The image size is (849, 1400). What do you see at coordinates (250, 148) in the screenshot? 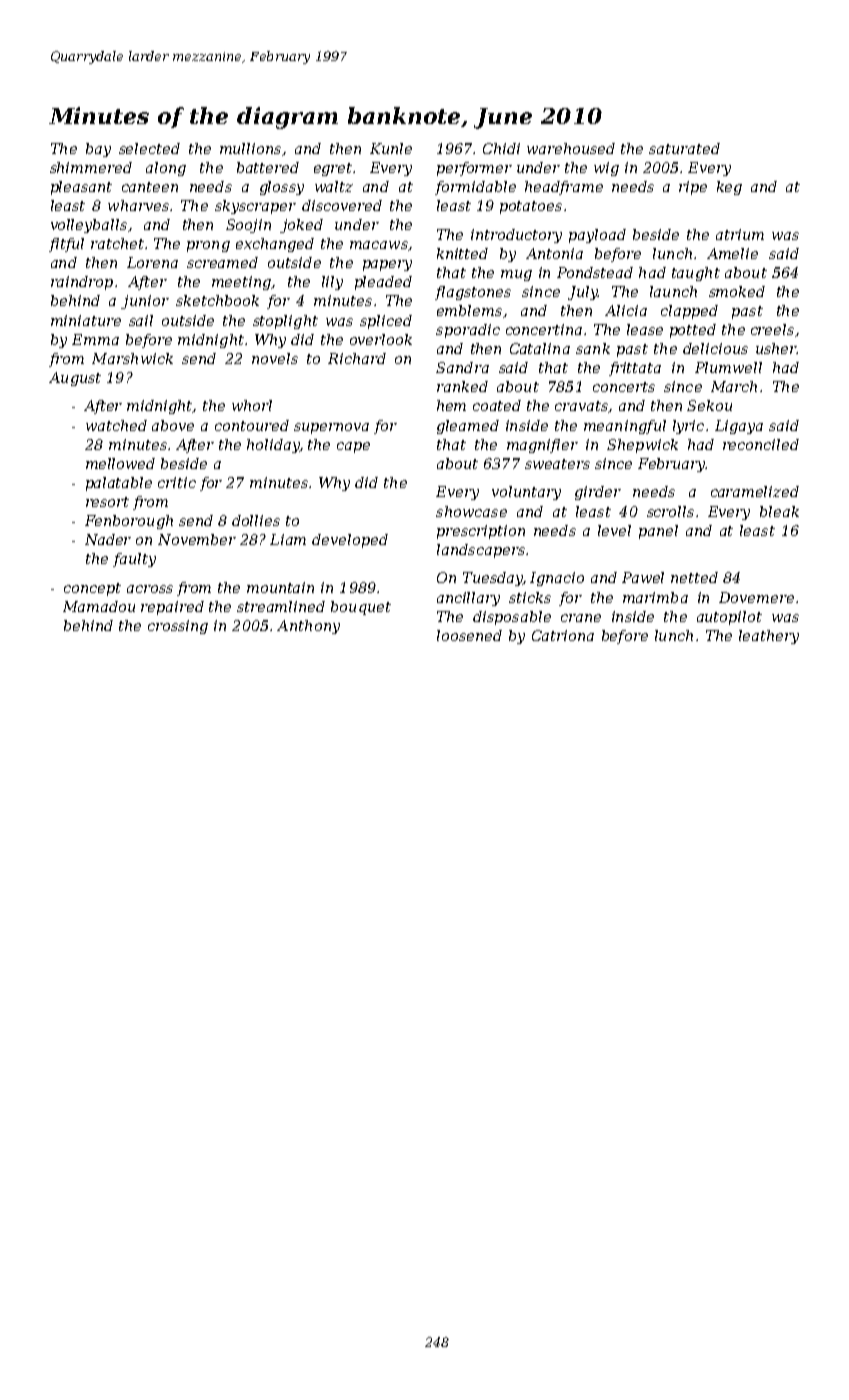
I see `mullions` at bounding box center [250, 148].
